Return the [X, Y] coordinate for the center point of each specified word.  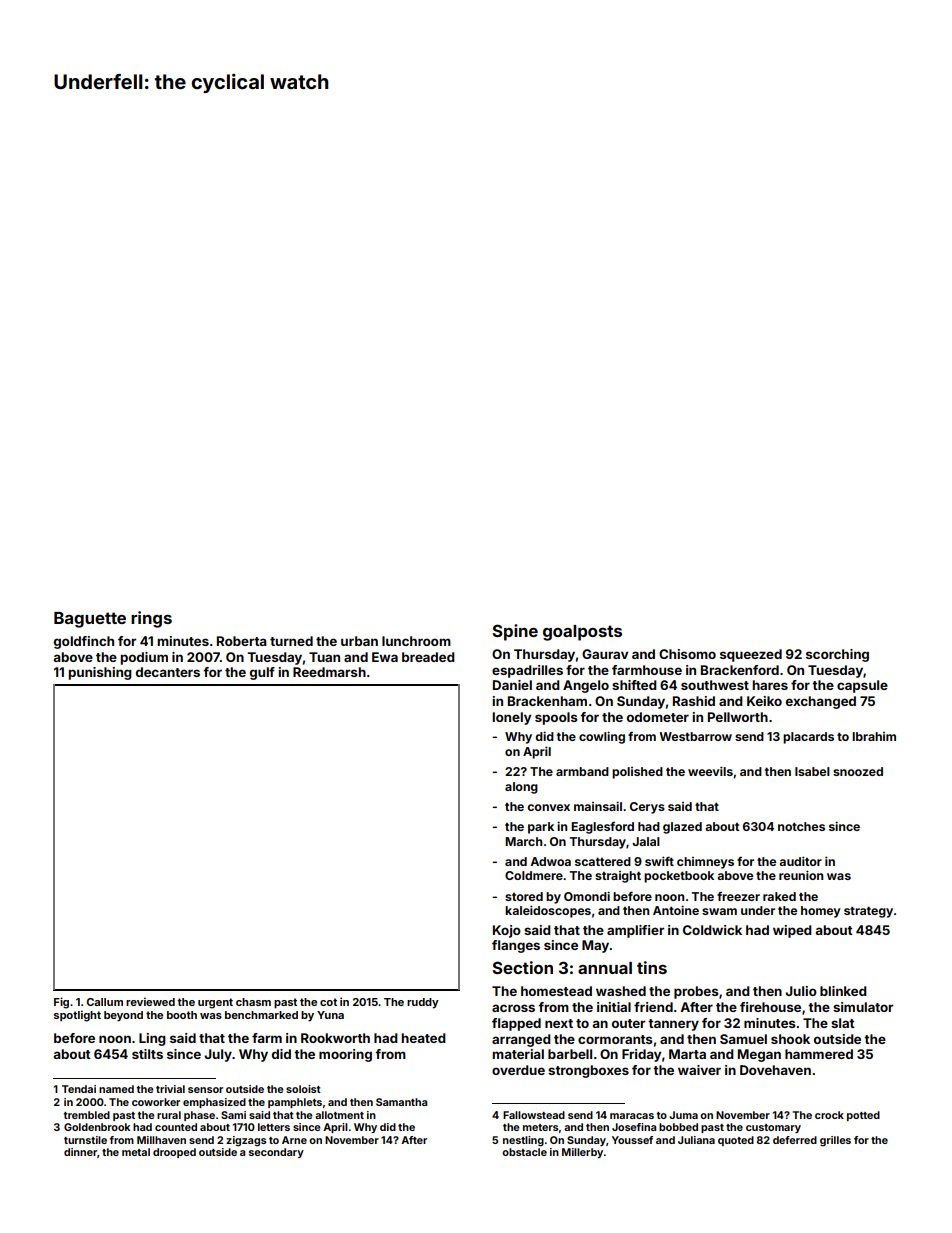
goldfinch [84, 642]
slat [843, 1023]
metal [136, 1152]
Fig [61, 1003]
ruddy [423, 1003]
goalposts [582, 633]
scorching [837, 655]
